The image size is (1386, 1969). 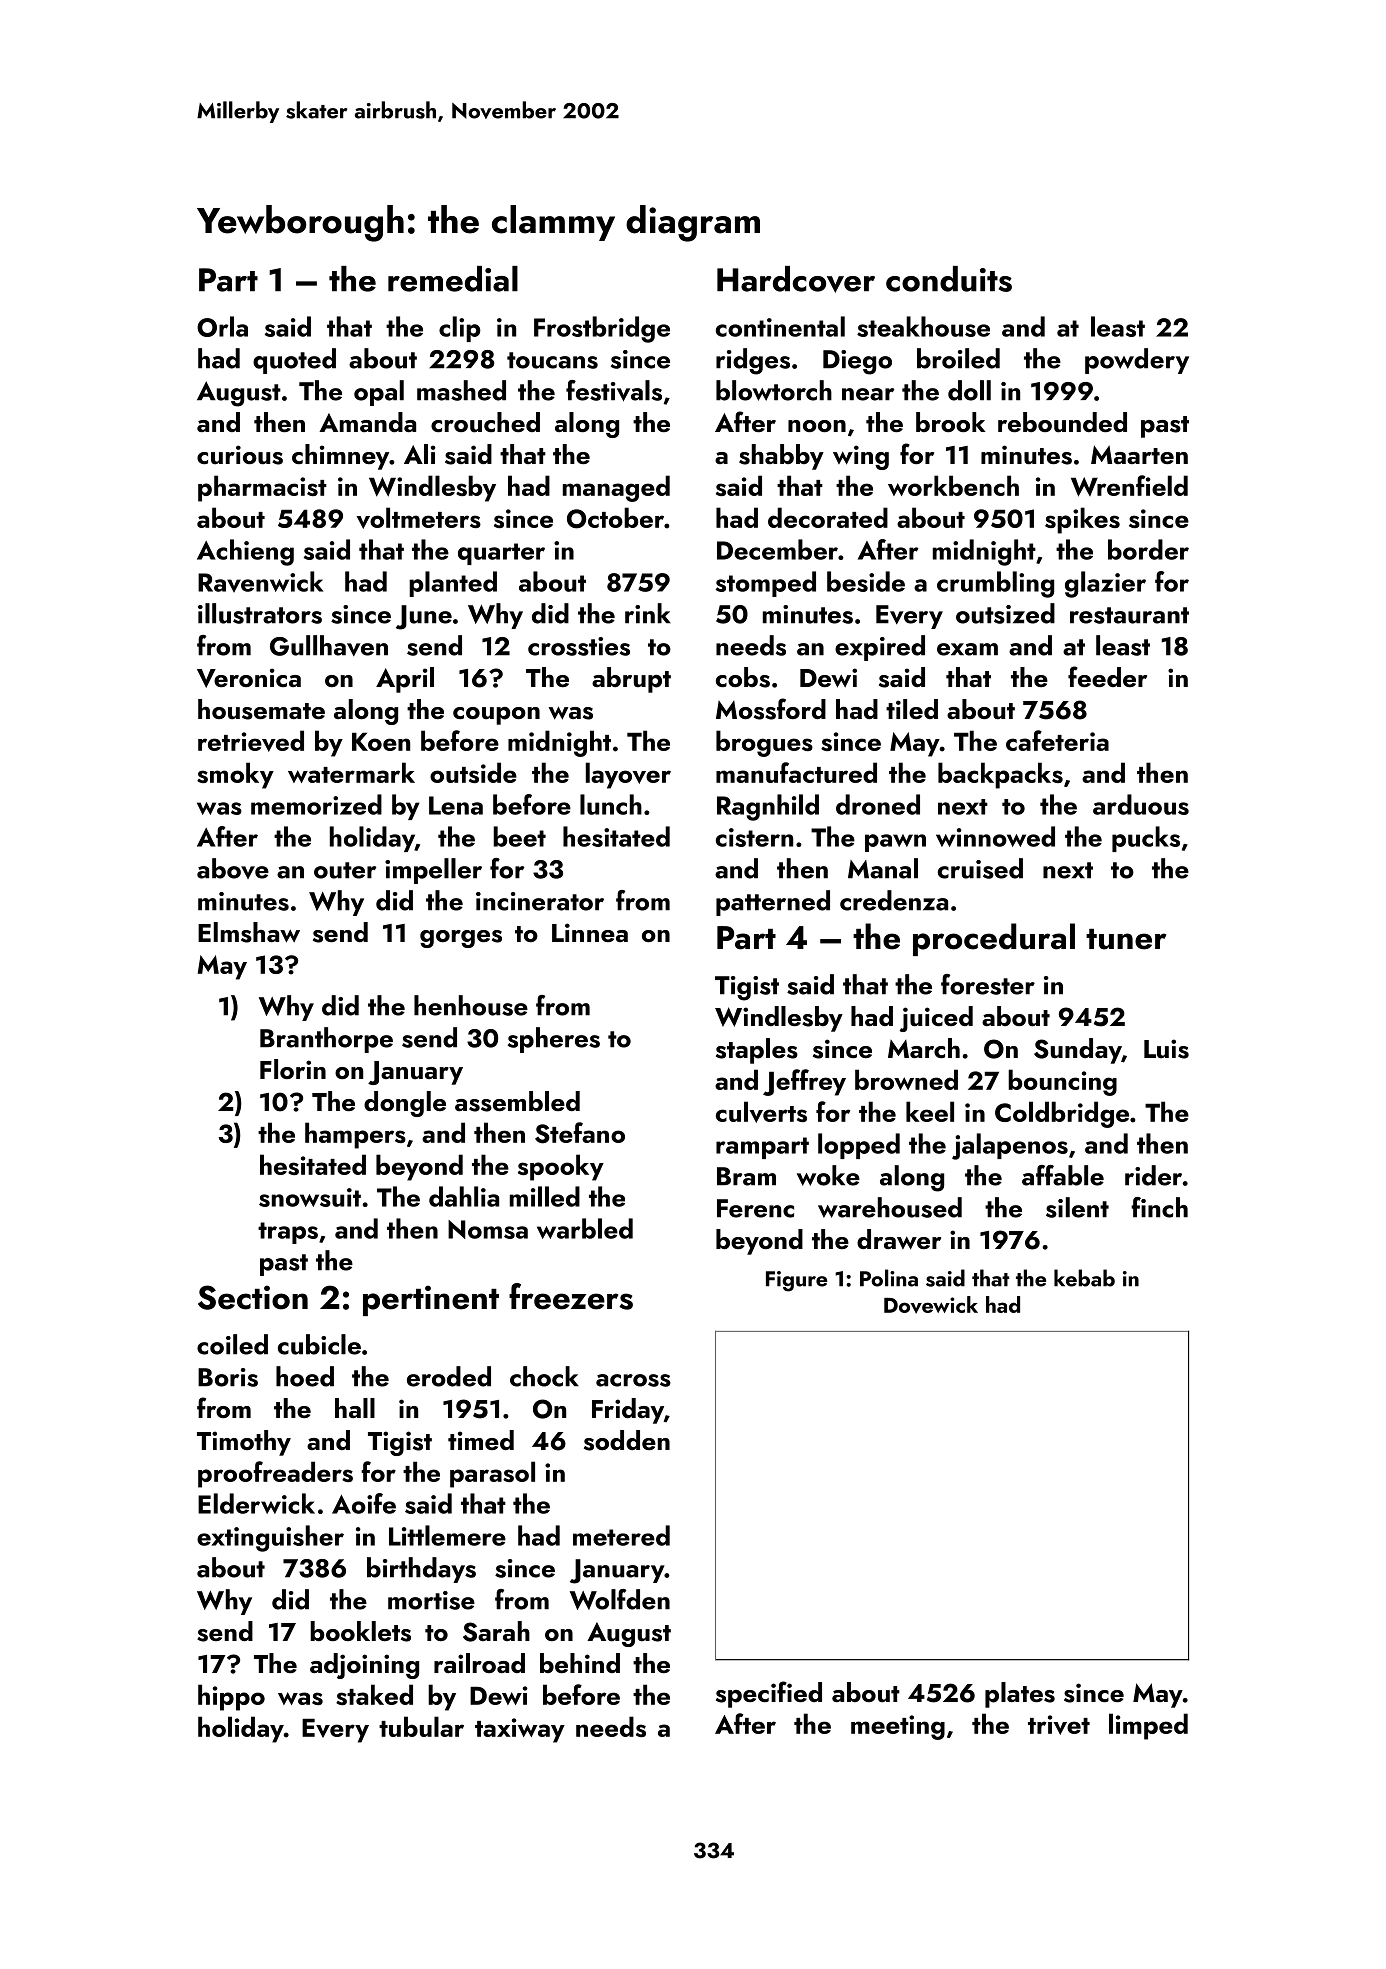 I want to click on powdery, so click(x=1137, y=361).
